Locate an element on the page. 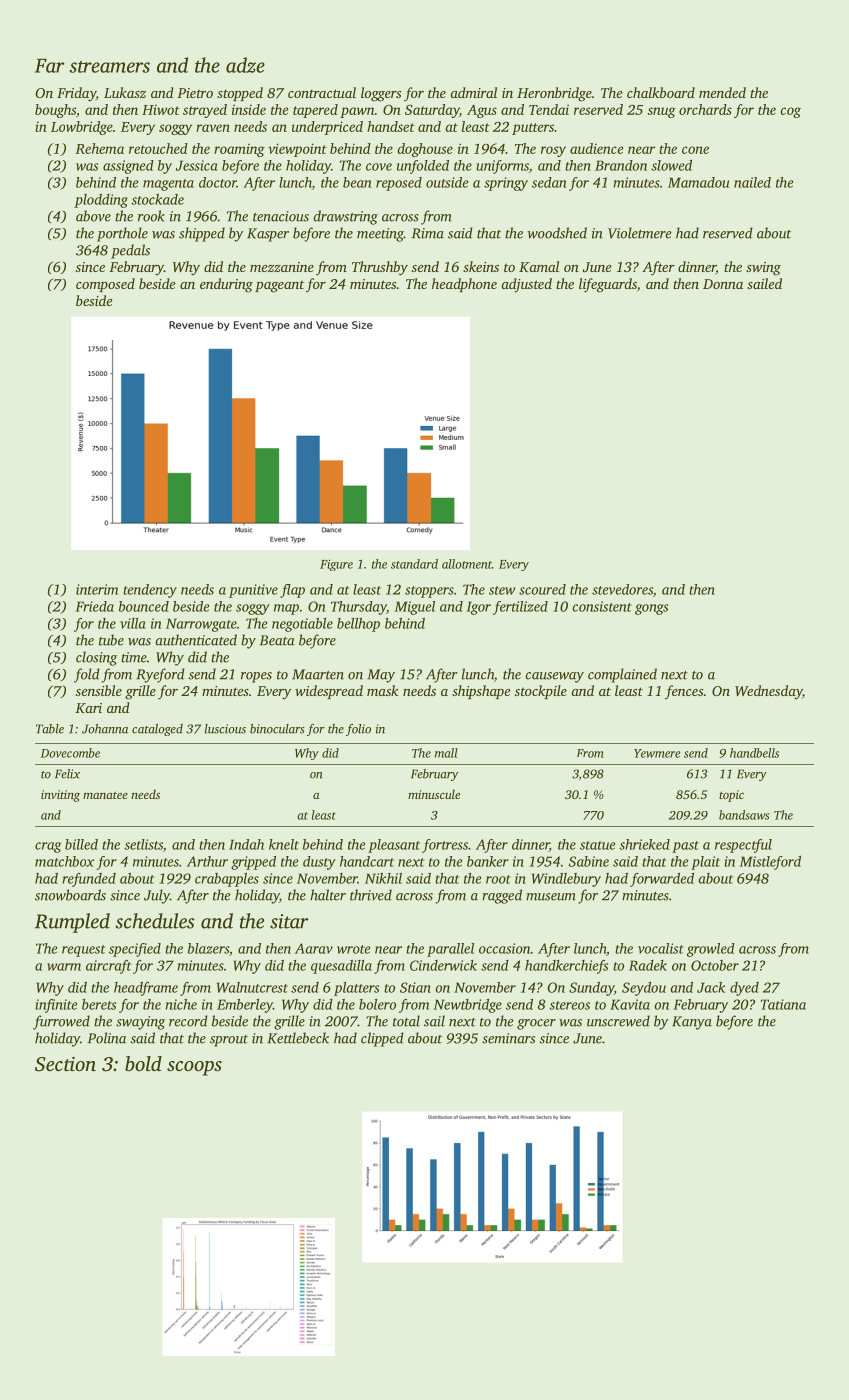 This image has width=849, height=1400. lifeguards is located at coordinates (608, 285).
